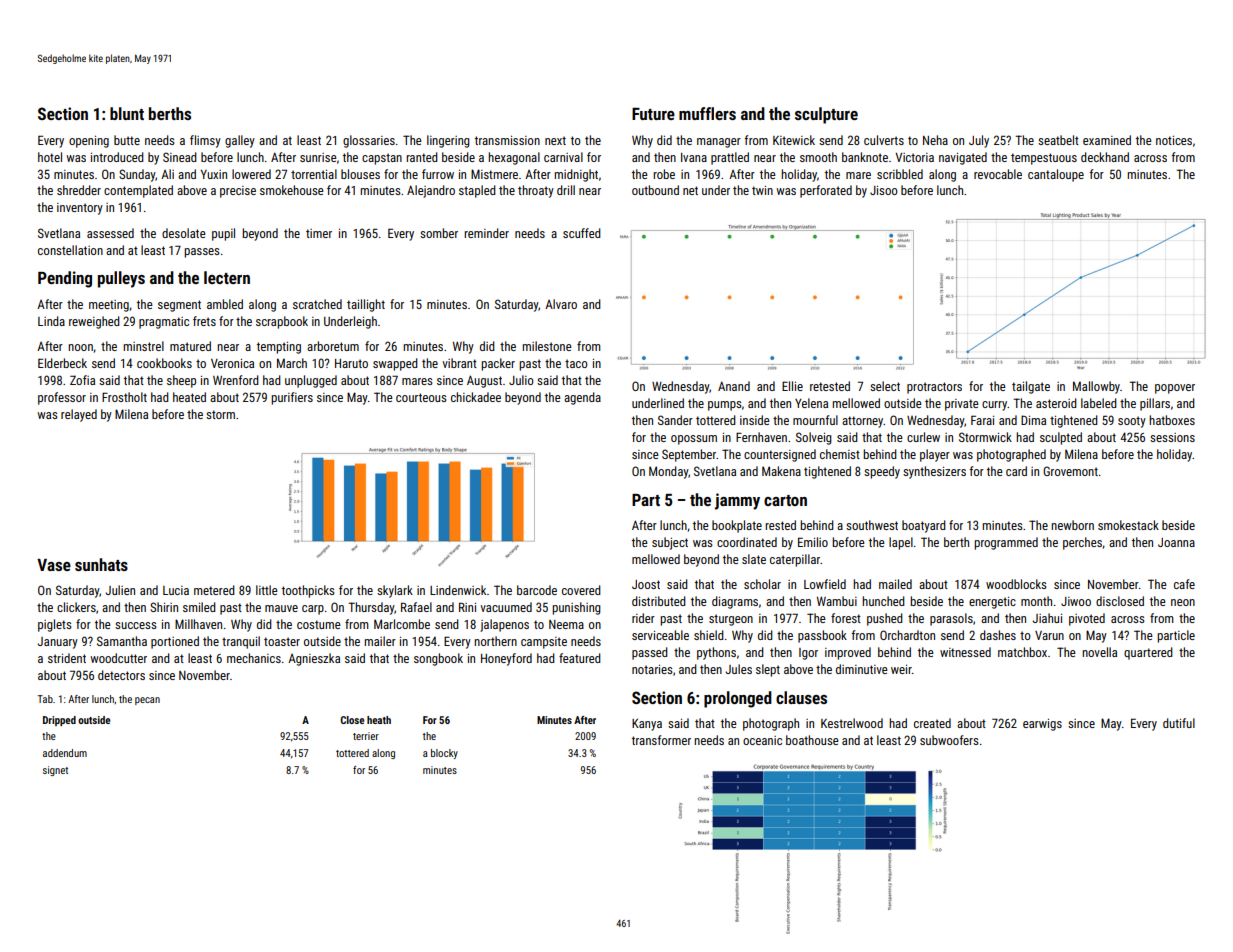 The image size is (1233, 952). What do you see at coordinates (1076, 601) in the screenshot?
I see `Jiwoo` at bounding box center [1076, 601].
